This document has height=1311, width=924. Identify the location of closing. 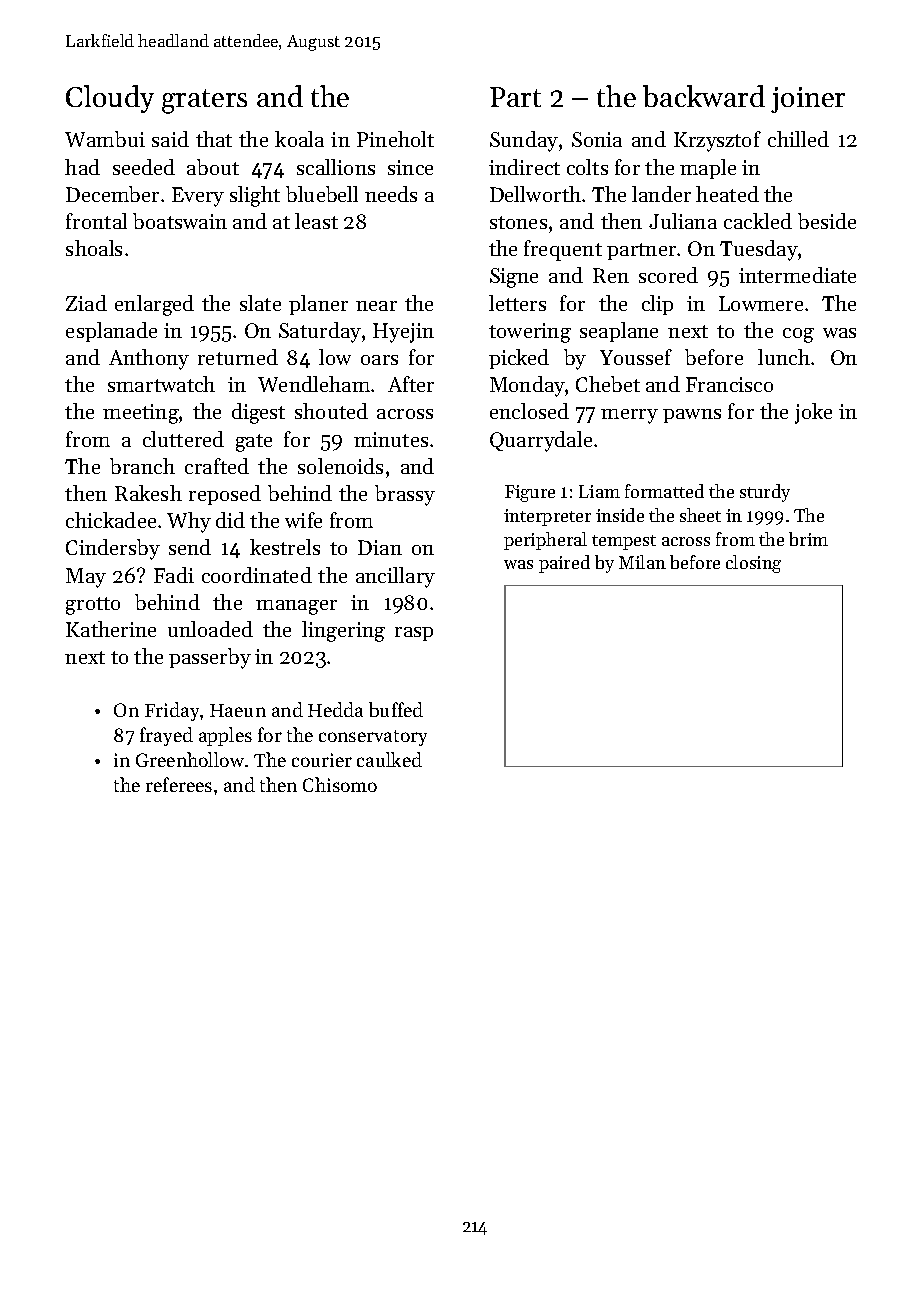
(753, 564).
